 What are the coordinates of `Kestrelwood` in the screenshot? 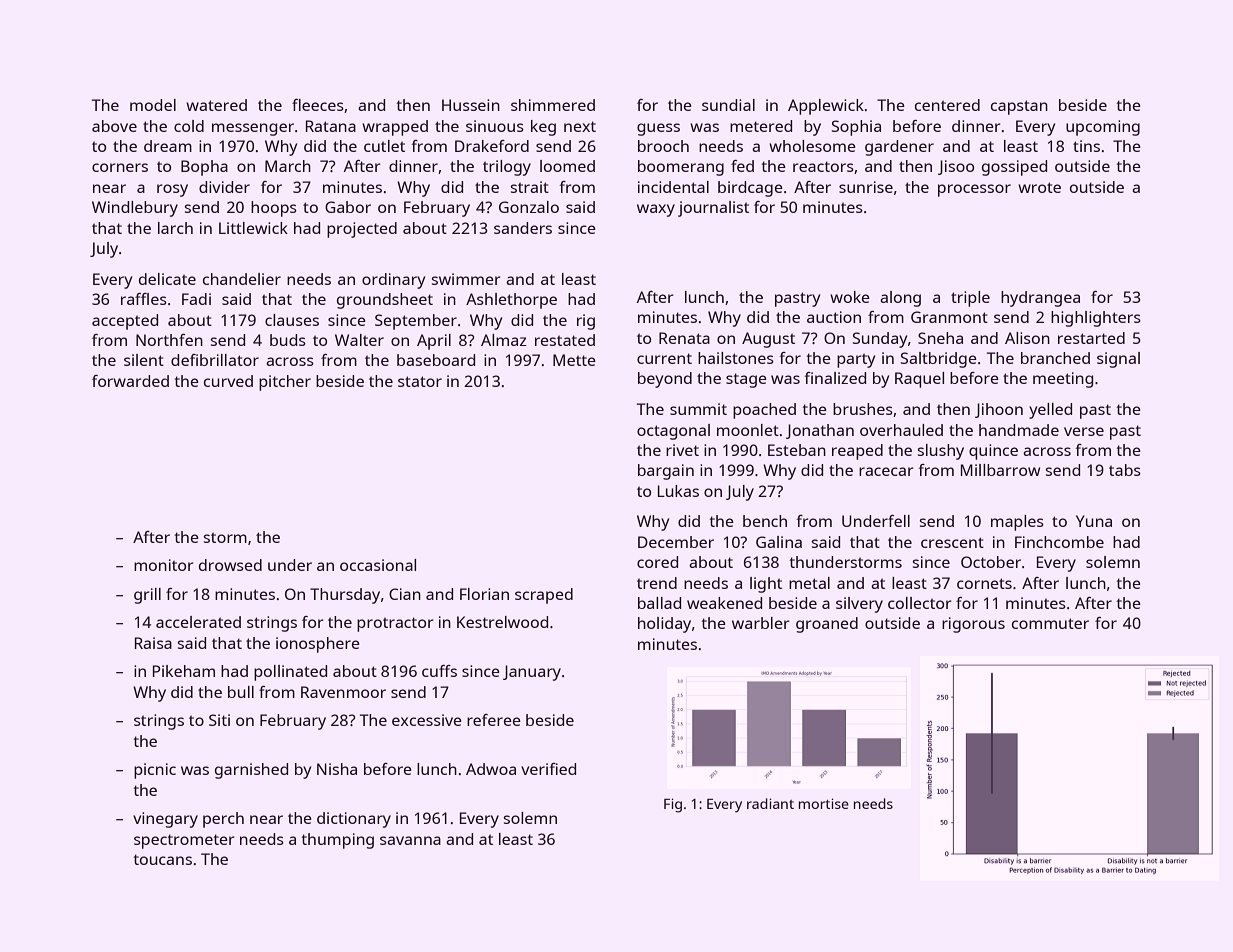 It's located at (502, 622).
